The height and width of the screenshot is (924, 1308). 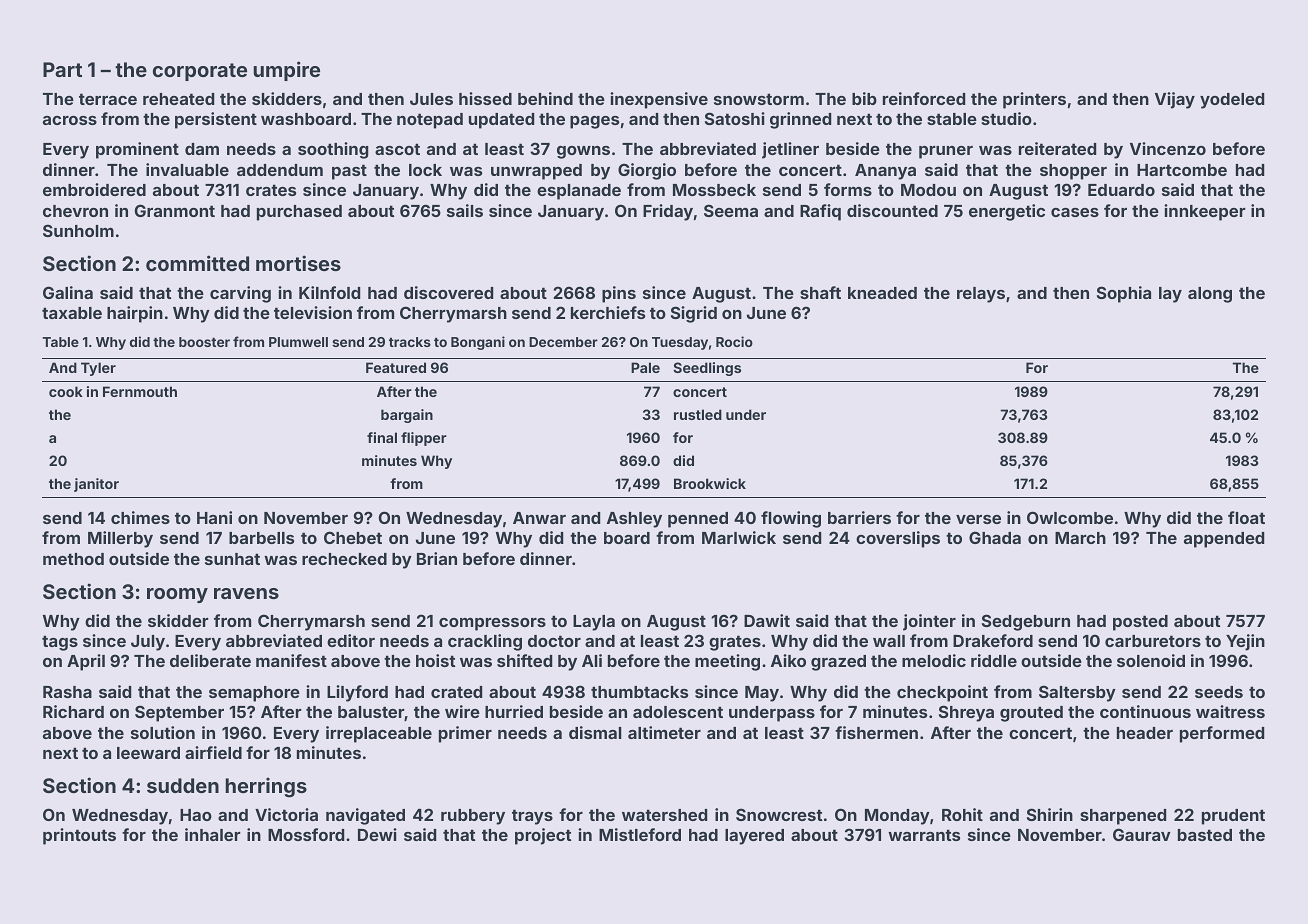 I want to click on jetliner, so click(x=790, y=150).
